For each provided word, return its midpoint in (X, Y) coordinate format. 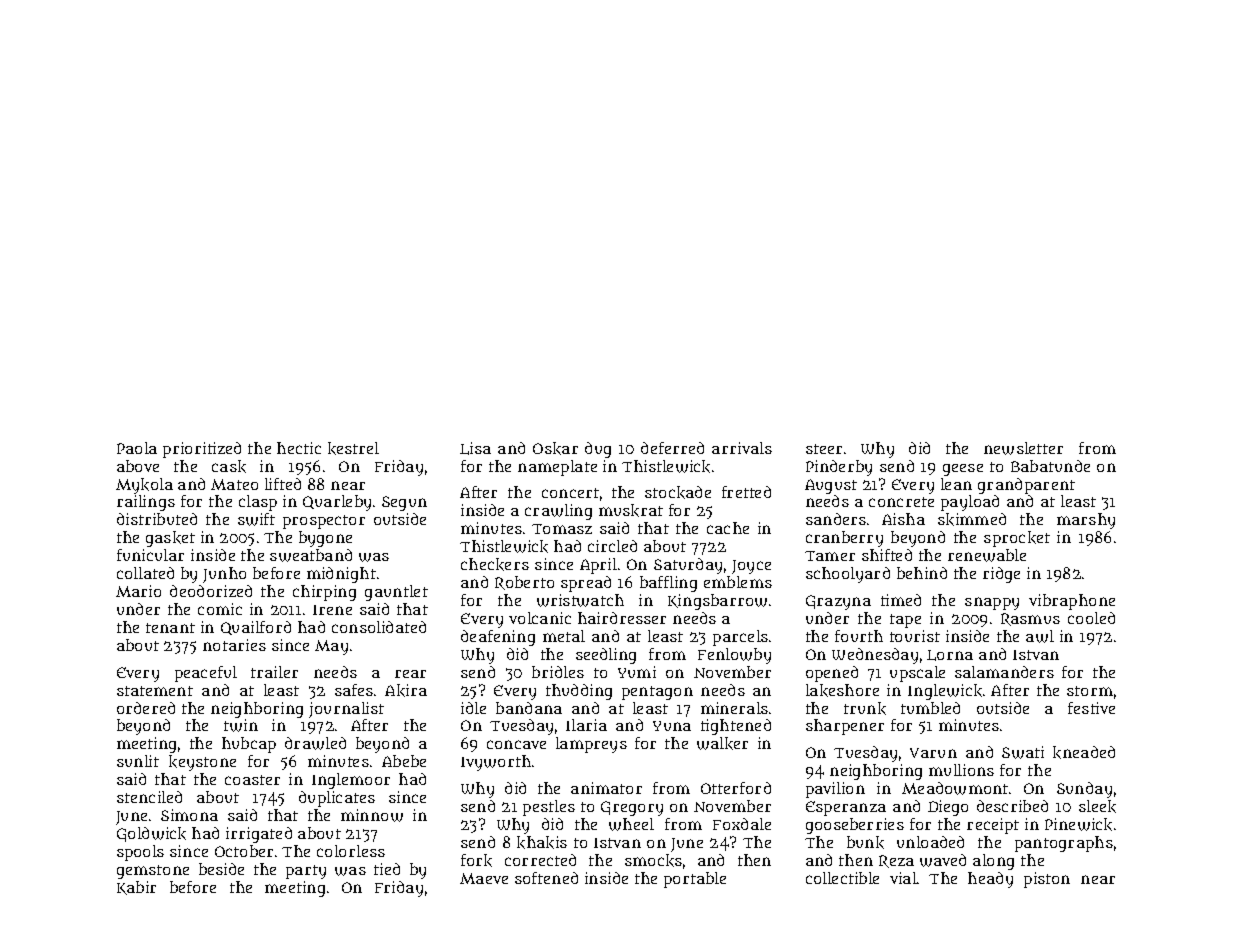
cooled (1091, 618)
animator (606, 788)
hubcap (249, 745)
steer (824, 449)
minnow (372, 815)
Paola (137, 448)
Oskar (555, 448)
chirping (324, 593)
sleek (1097, 806)
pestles (549, 808)
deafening (498, 638)
